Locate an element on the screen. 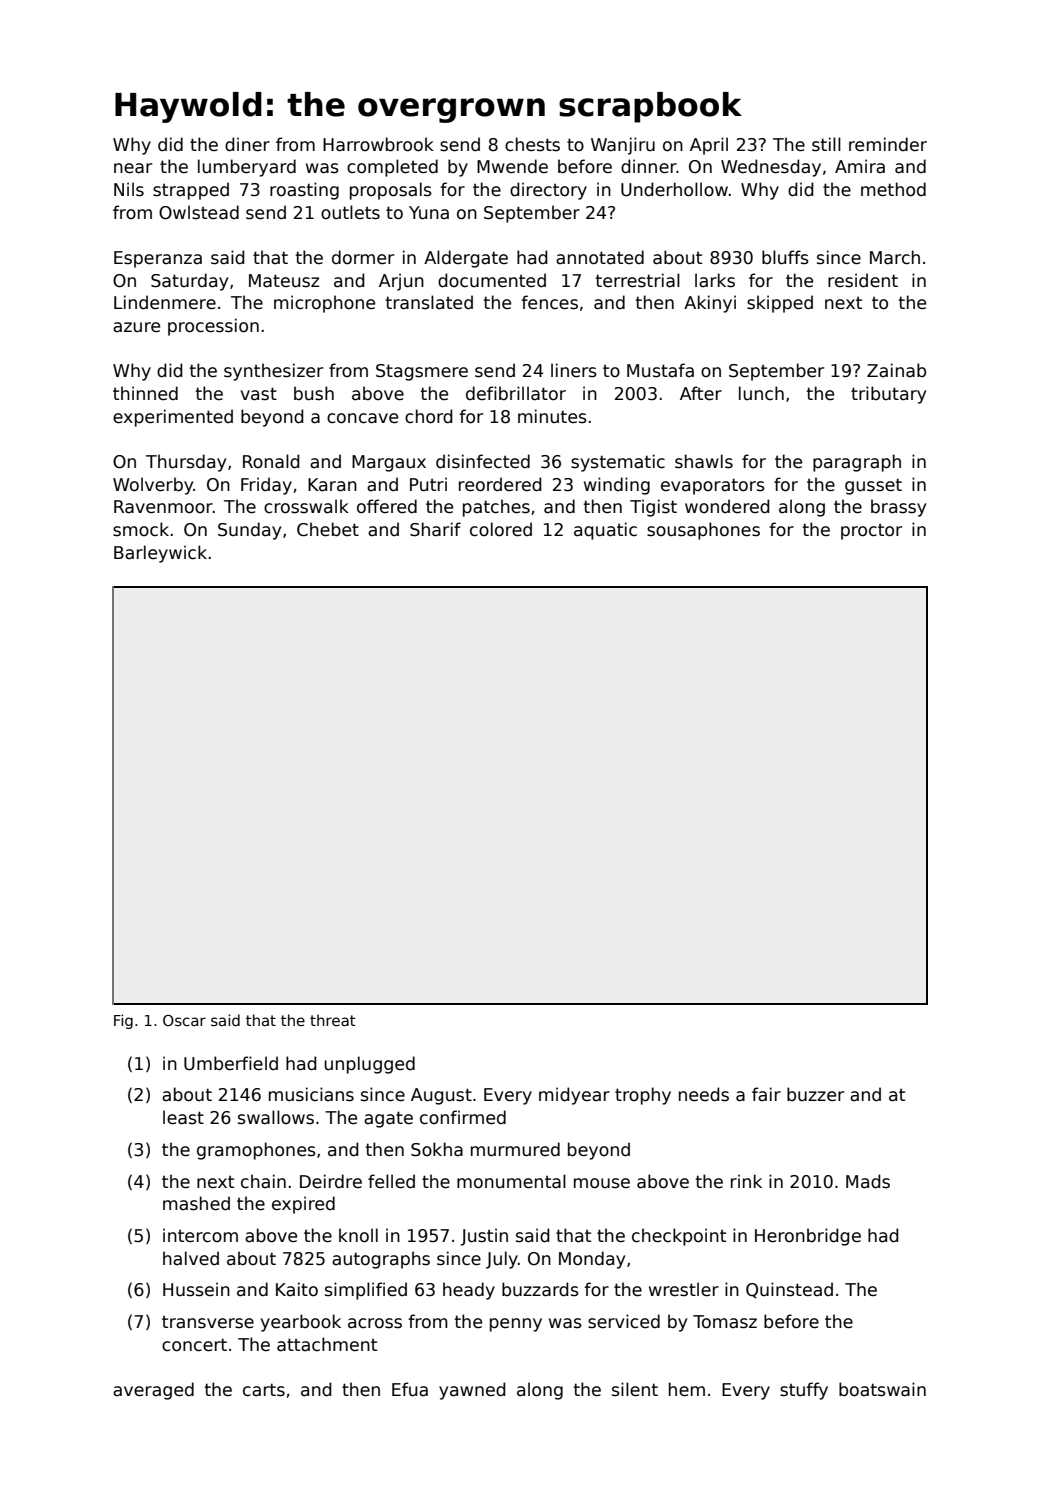  yawned is located at coordinates (472, 1391).
